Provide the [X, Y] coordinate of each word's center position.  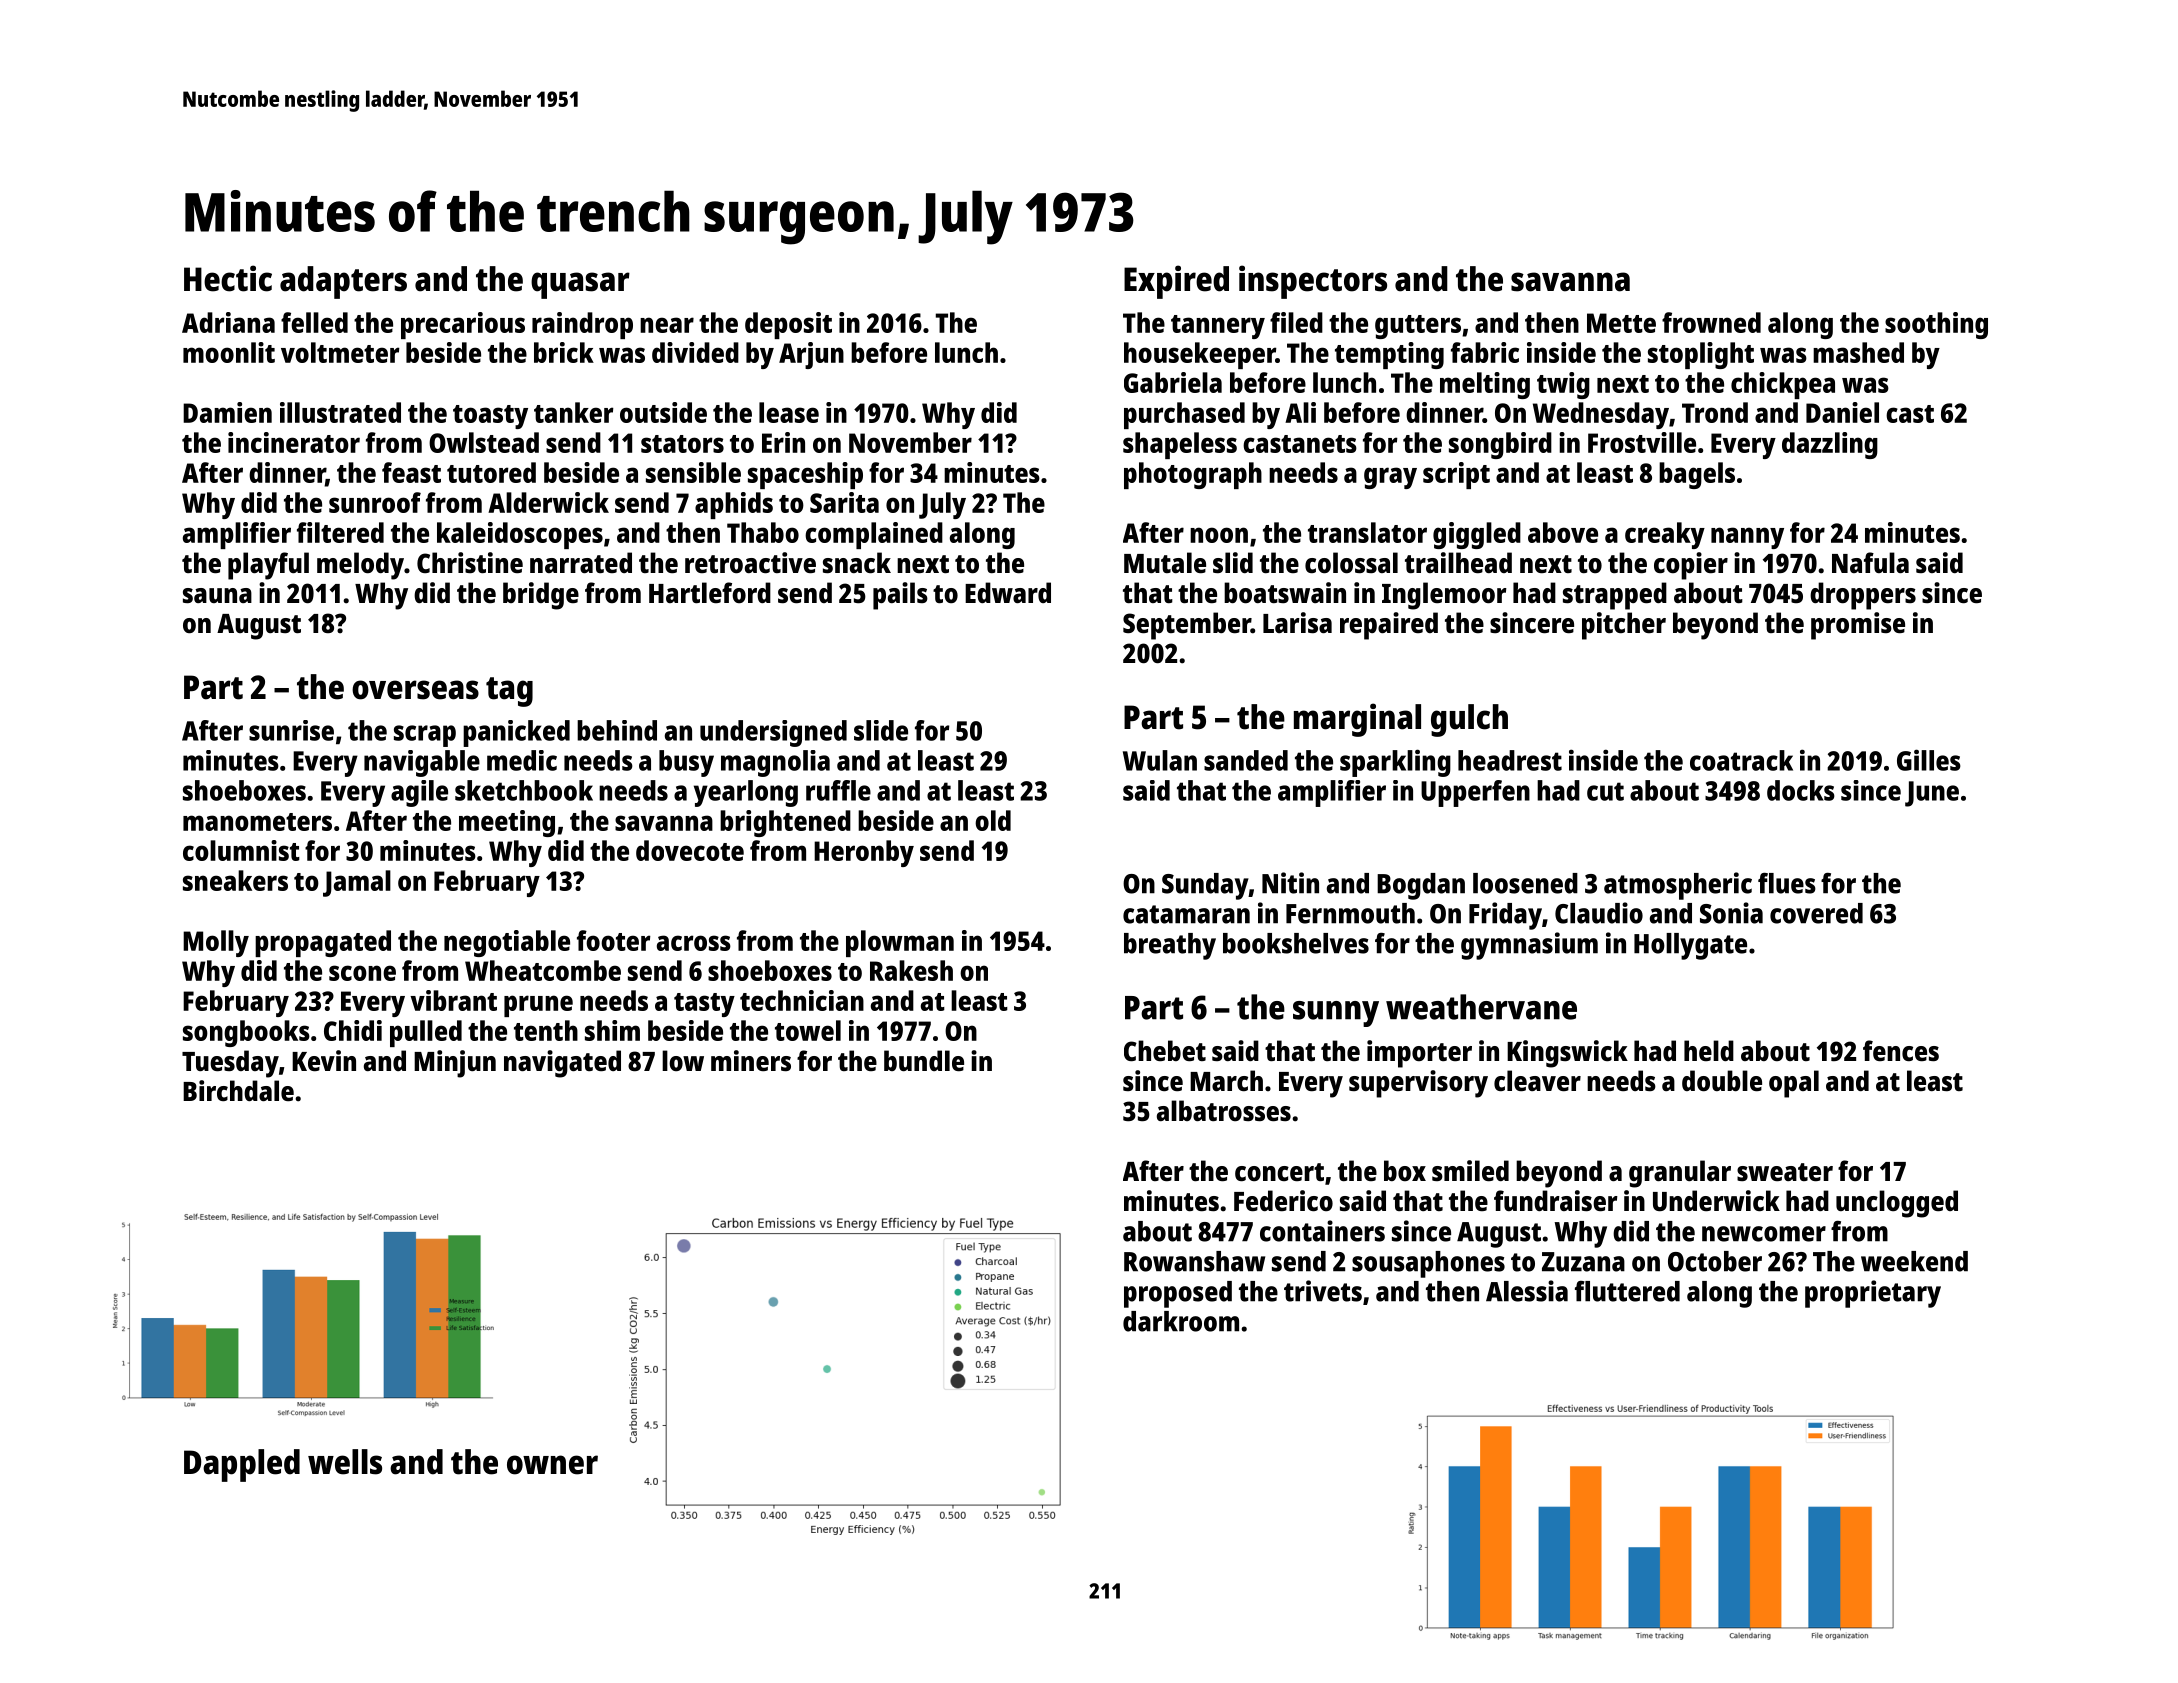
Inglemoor [1444, 596]
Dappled [242, 1465]
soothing [1936, 325]
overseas [415, 690]
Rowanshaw [1194, 1261]
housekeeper [1200, 355]
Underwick [1716, 1200]
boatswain [1285, 593]
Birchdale [238, 1090]
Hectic [228, 278]
